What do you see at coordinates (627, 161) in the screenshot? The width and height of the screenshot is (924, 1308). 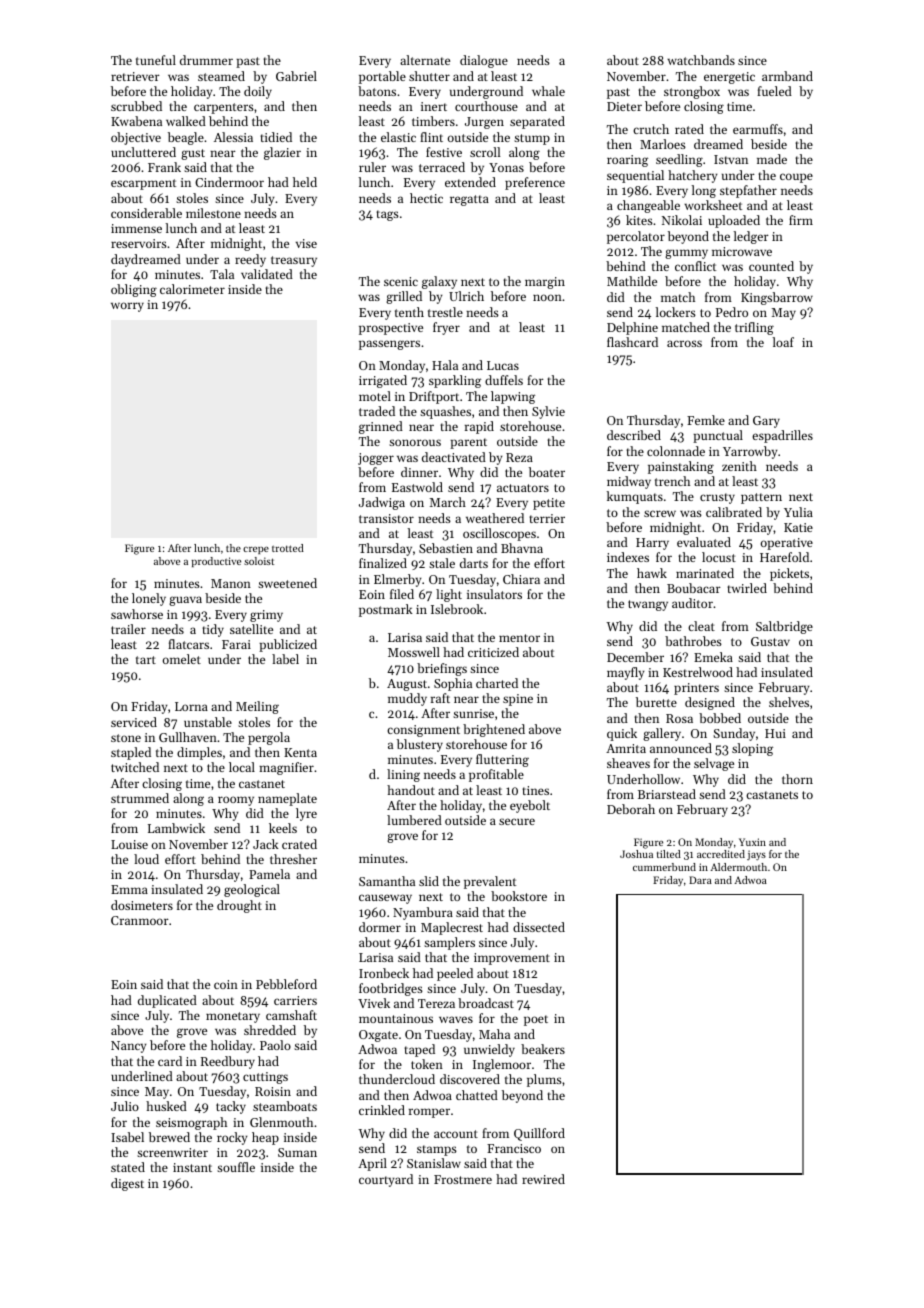 I see `roaring` at bounding box center [627, 161].
